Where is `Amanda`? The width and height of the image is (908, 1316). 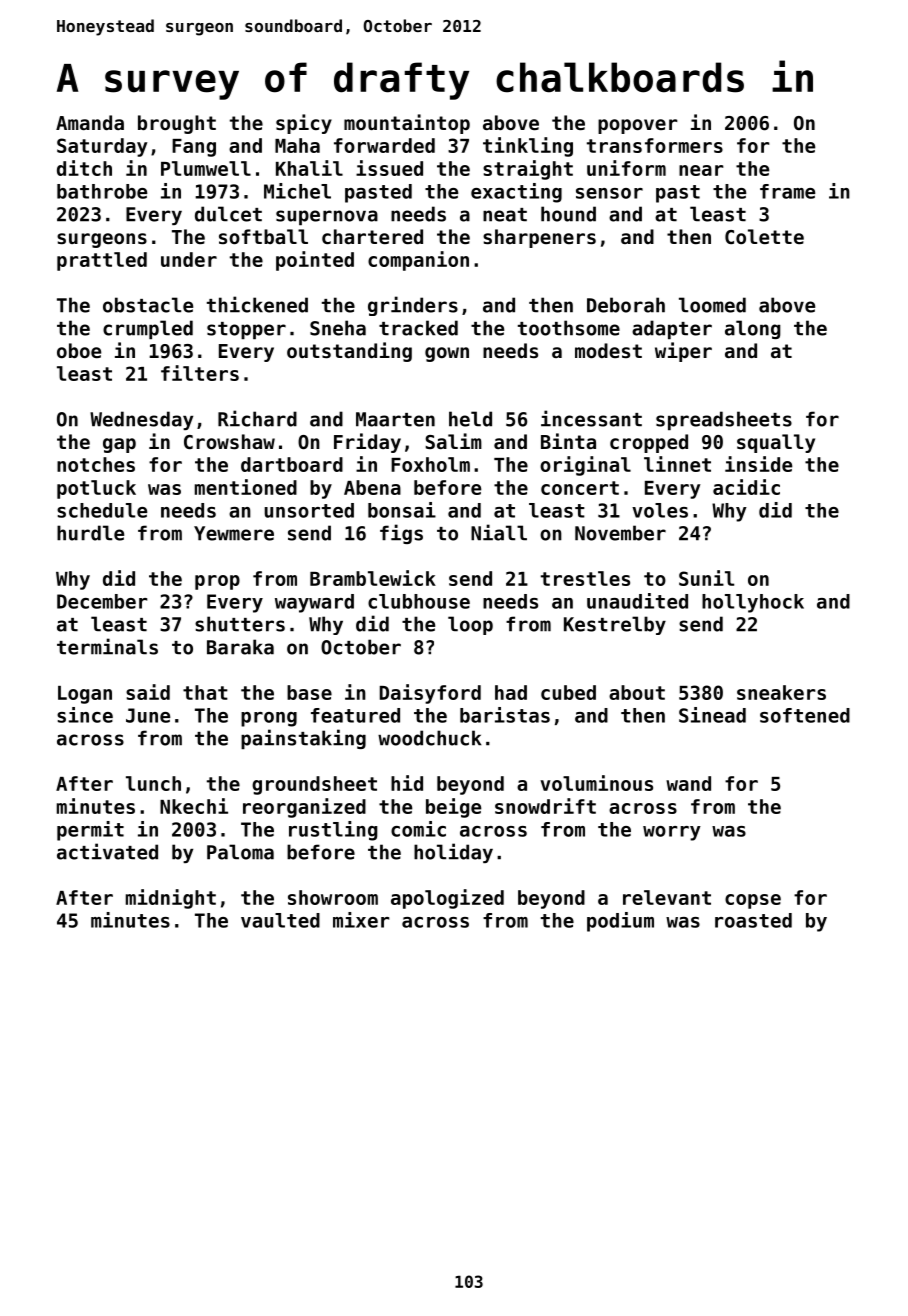 Amanda is located at coordinates (90, 122).
